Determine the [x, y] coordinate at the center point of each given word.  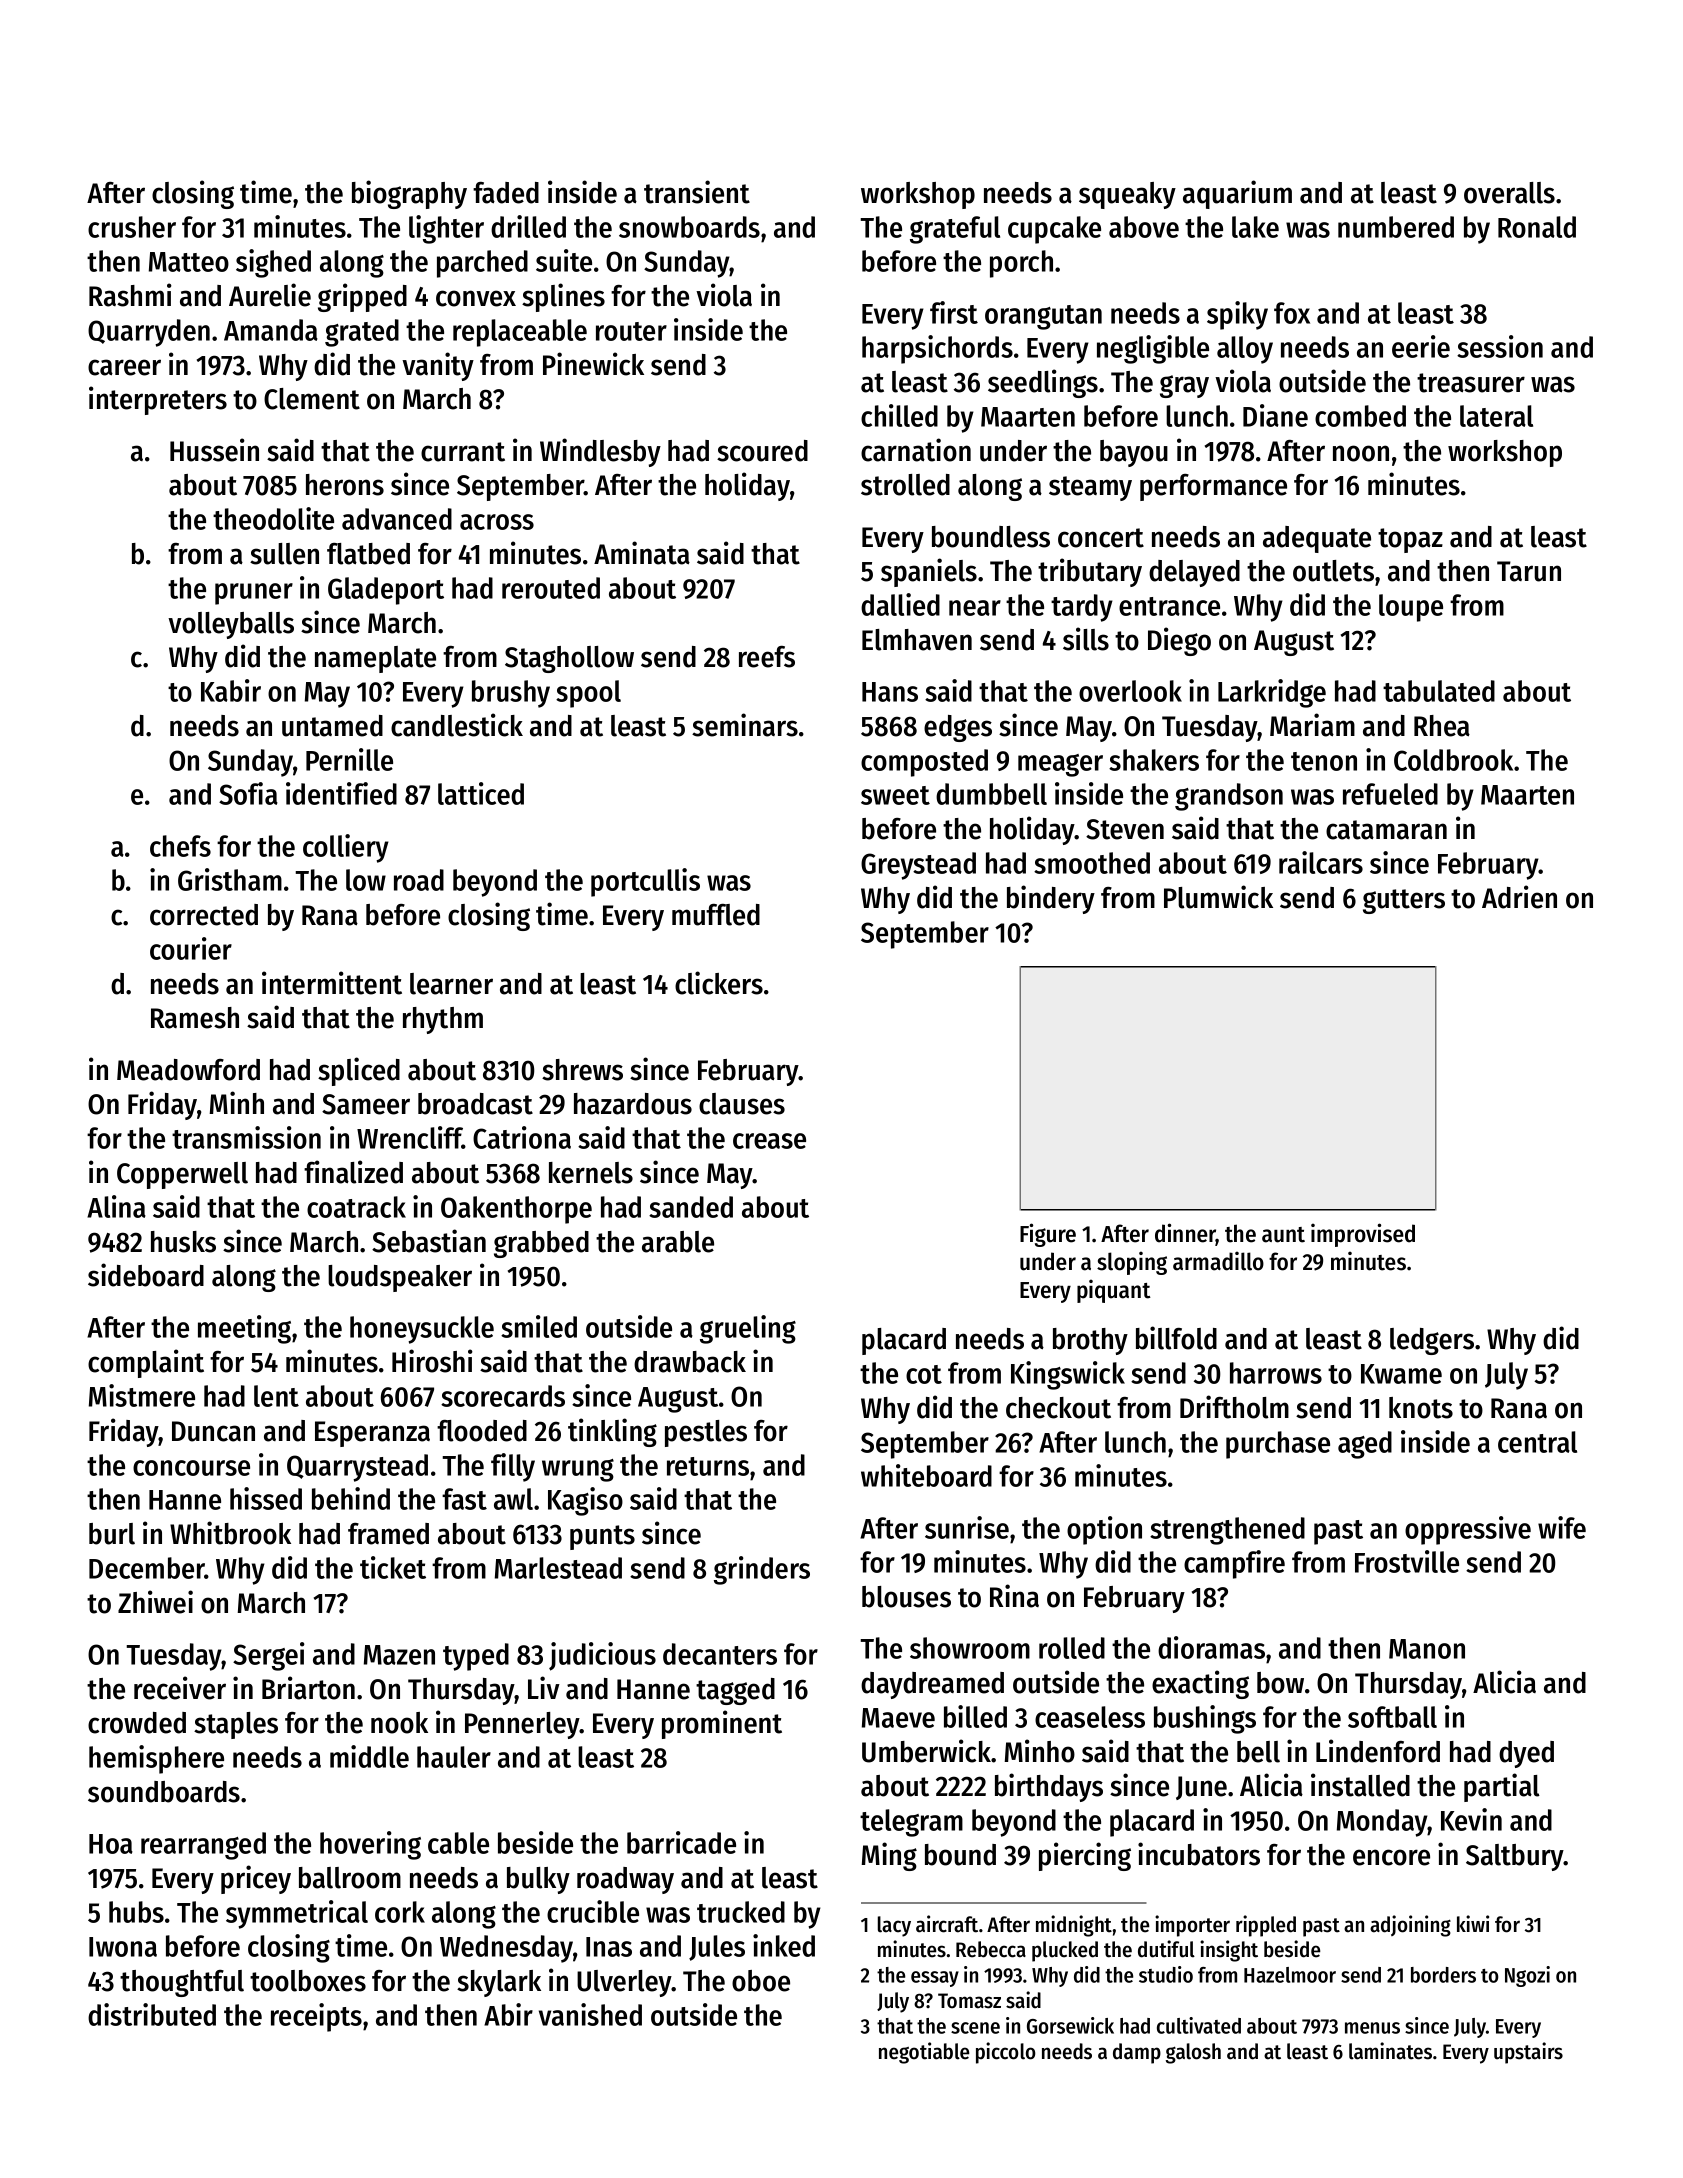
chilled [899, 415]
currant [463, 452]
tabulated [1439, 691]
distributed [152, 2014]
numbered [1396, 227]
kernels [591, 1173]
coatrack [356, 1207]
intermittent [332, 983]
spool [588, 694]
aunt [1283, 1235]
